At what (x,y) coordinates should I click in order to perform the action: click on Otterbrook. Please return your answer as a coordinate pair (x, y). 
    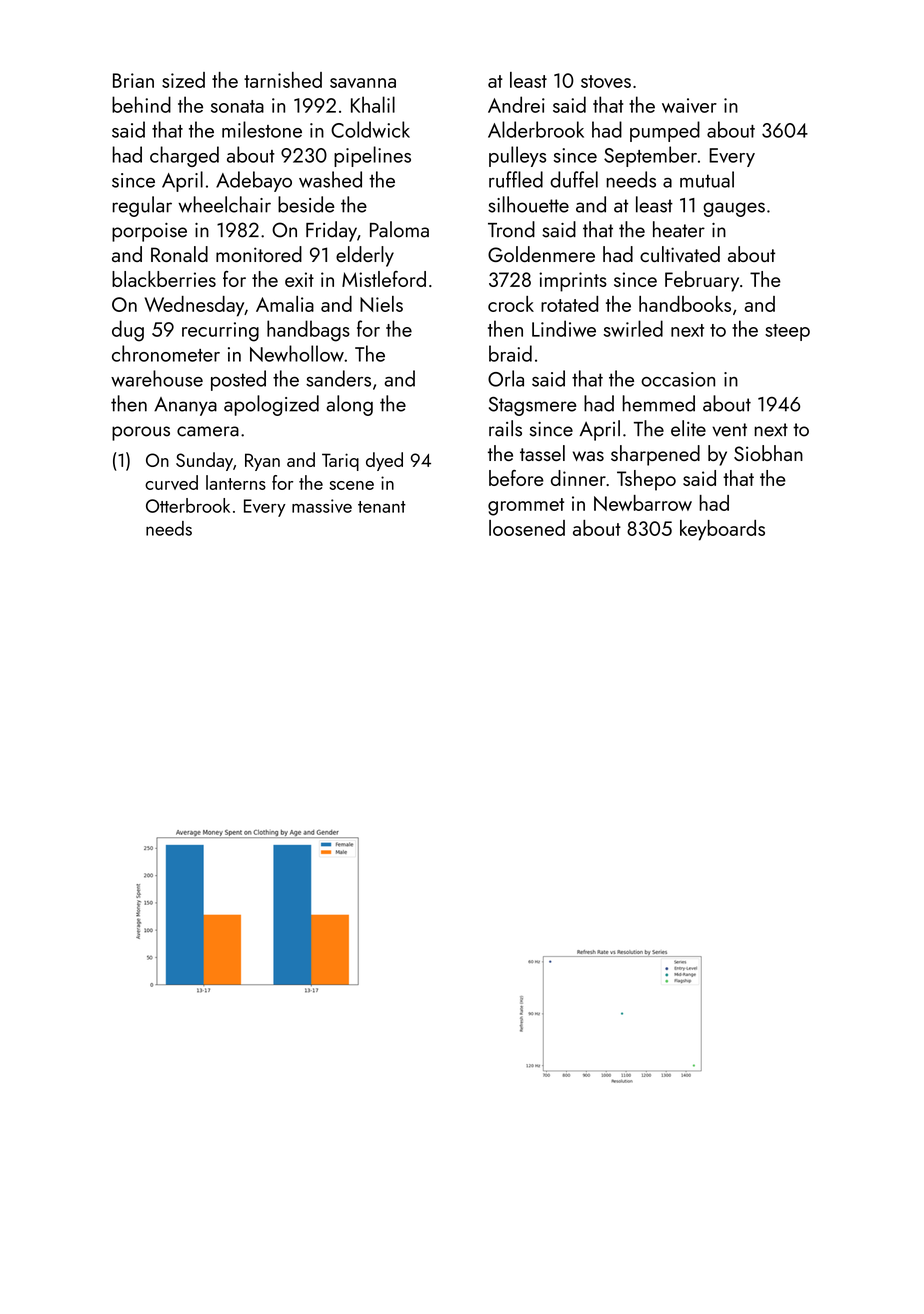
    Looking at the image, I should click on (188, 505).
